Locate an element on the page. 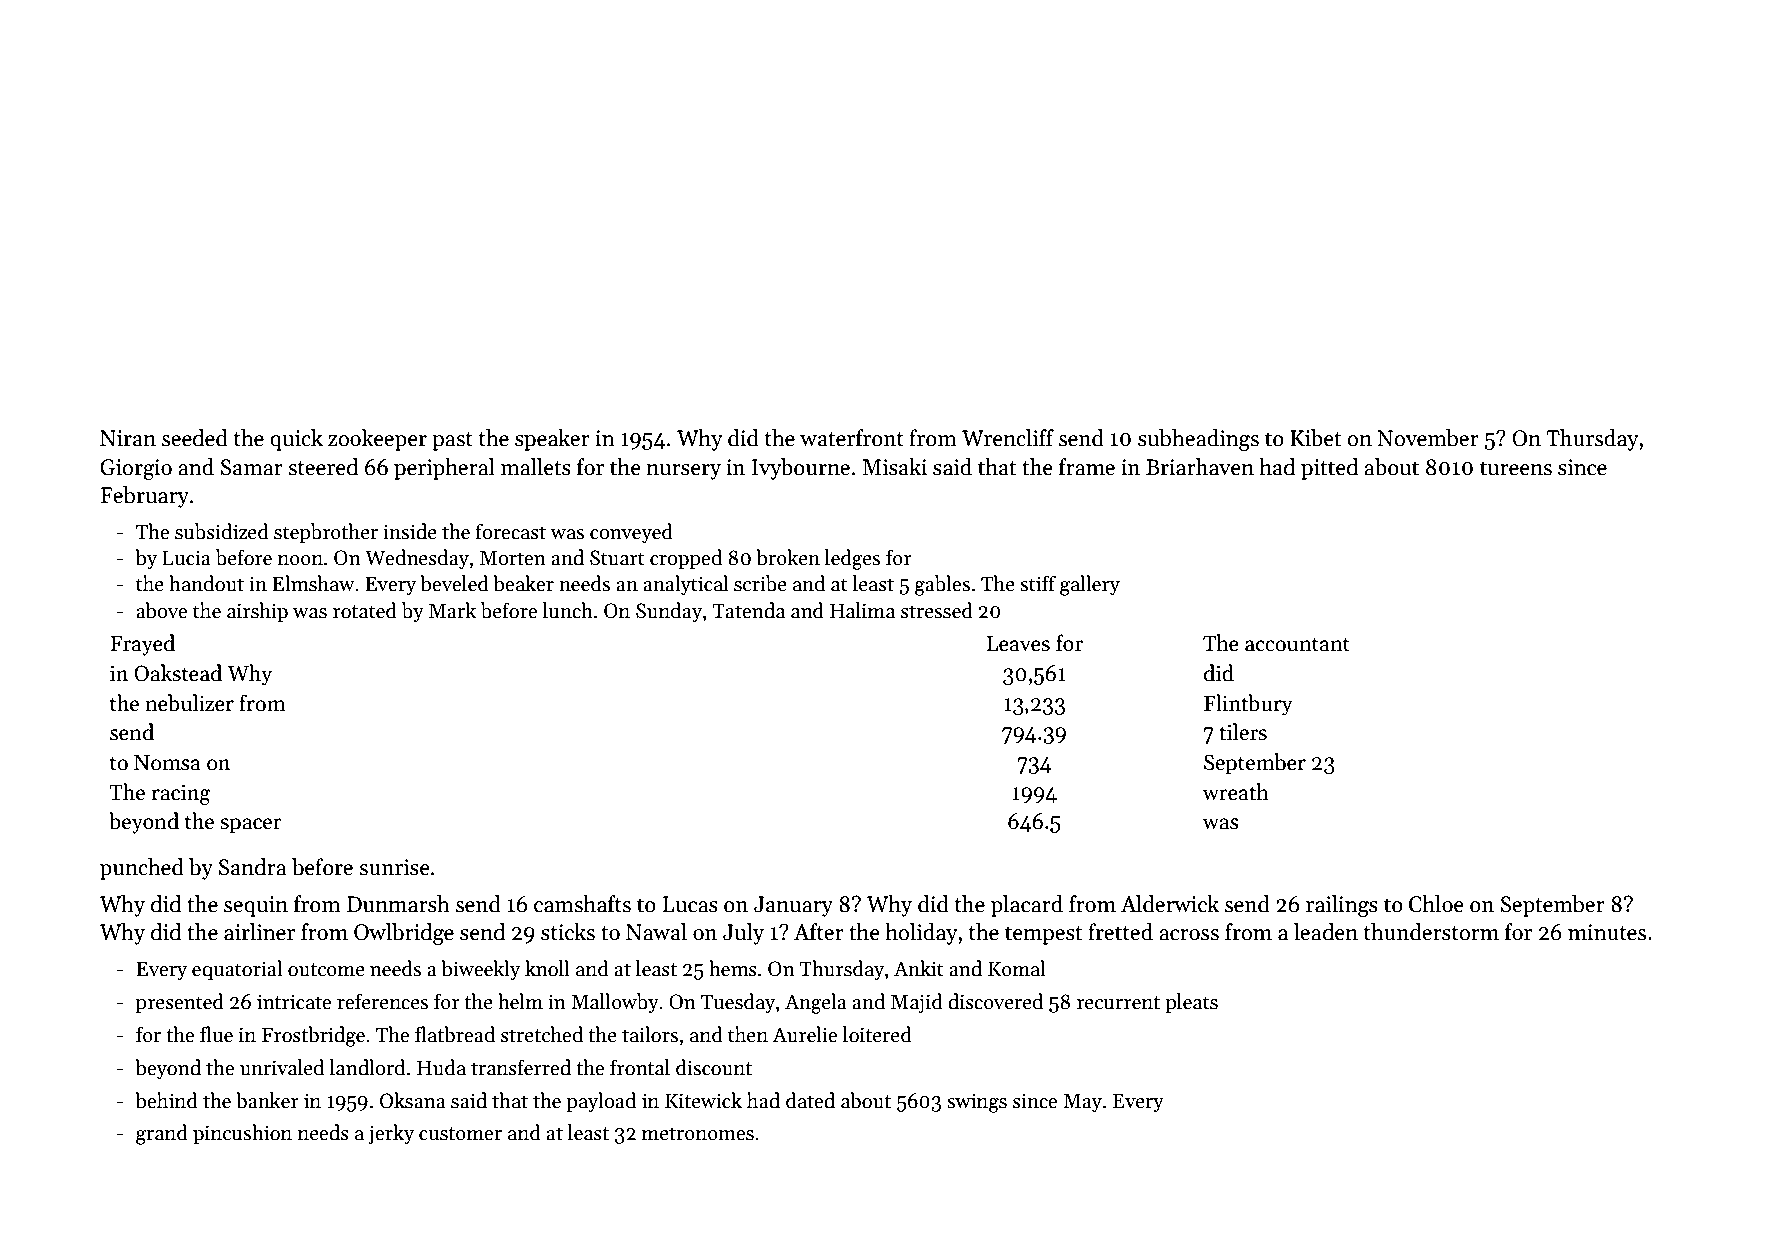  equatorial is located at coordinates (237, 970).
